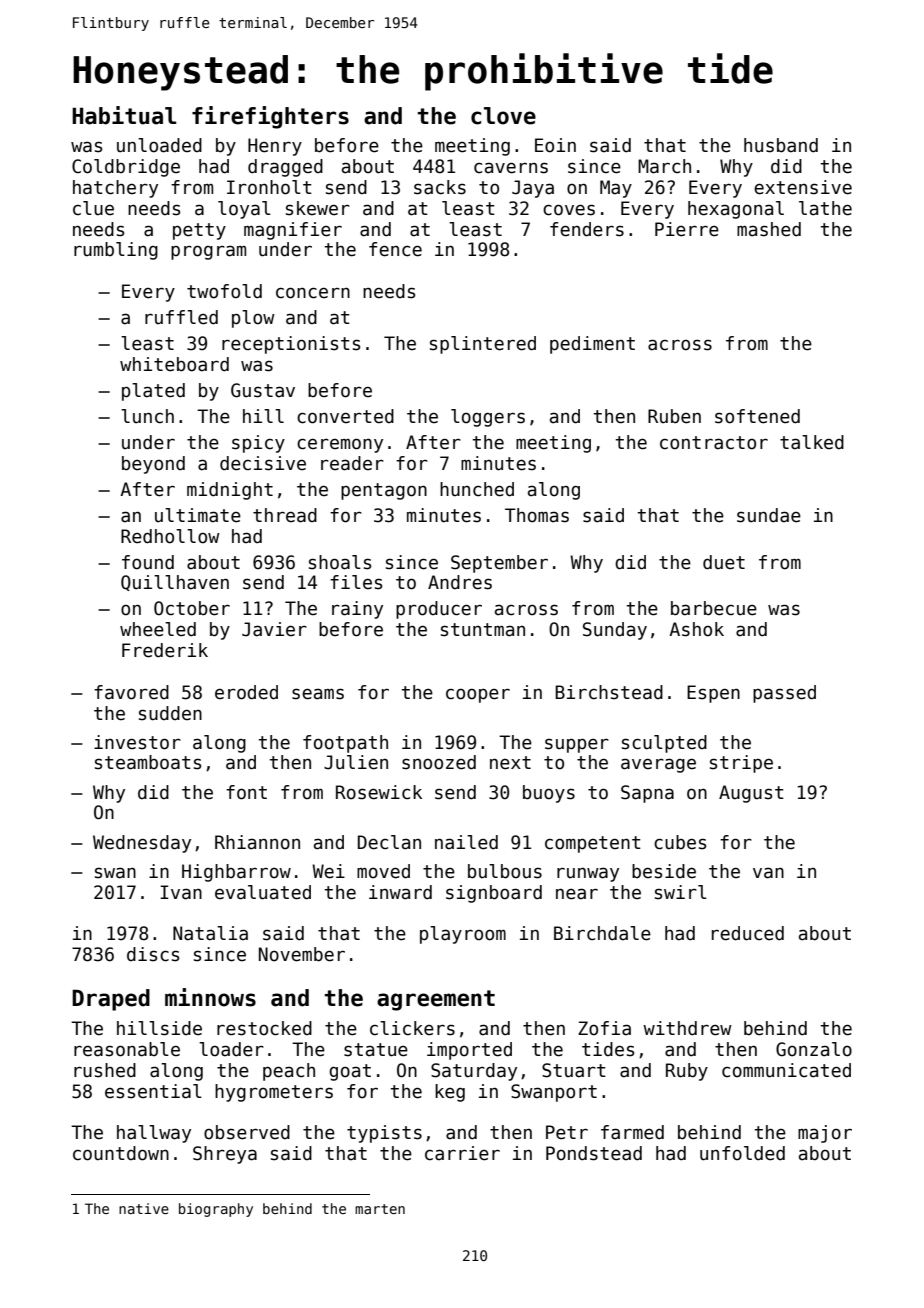 The height and width of the page is (1308, 924). What do you see at coordinates (93, 208) in the page?
I see `clue` at bounding box center [93, 208].
